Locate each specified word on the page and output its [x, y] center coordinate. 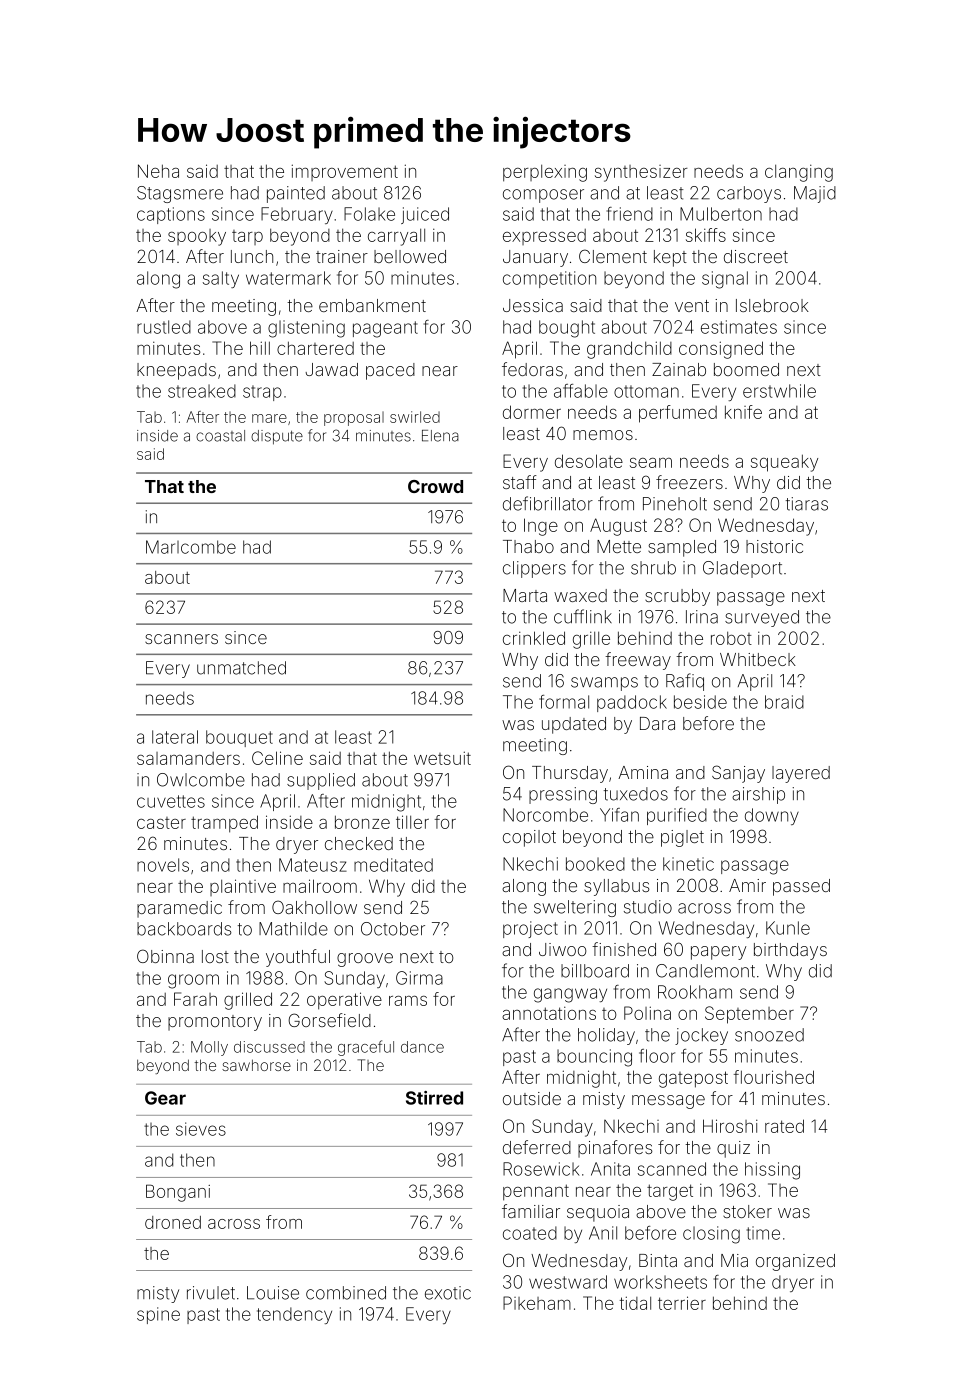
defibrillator [548, 503]
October [393, 929]
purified [677, 816]
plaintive [243, 887]
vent [692, 306]
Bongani [178, 1193]
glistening [306, 329]
